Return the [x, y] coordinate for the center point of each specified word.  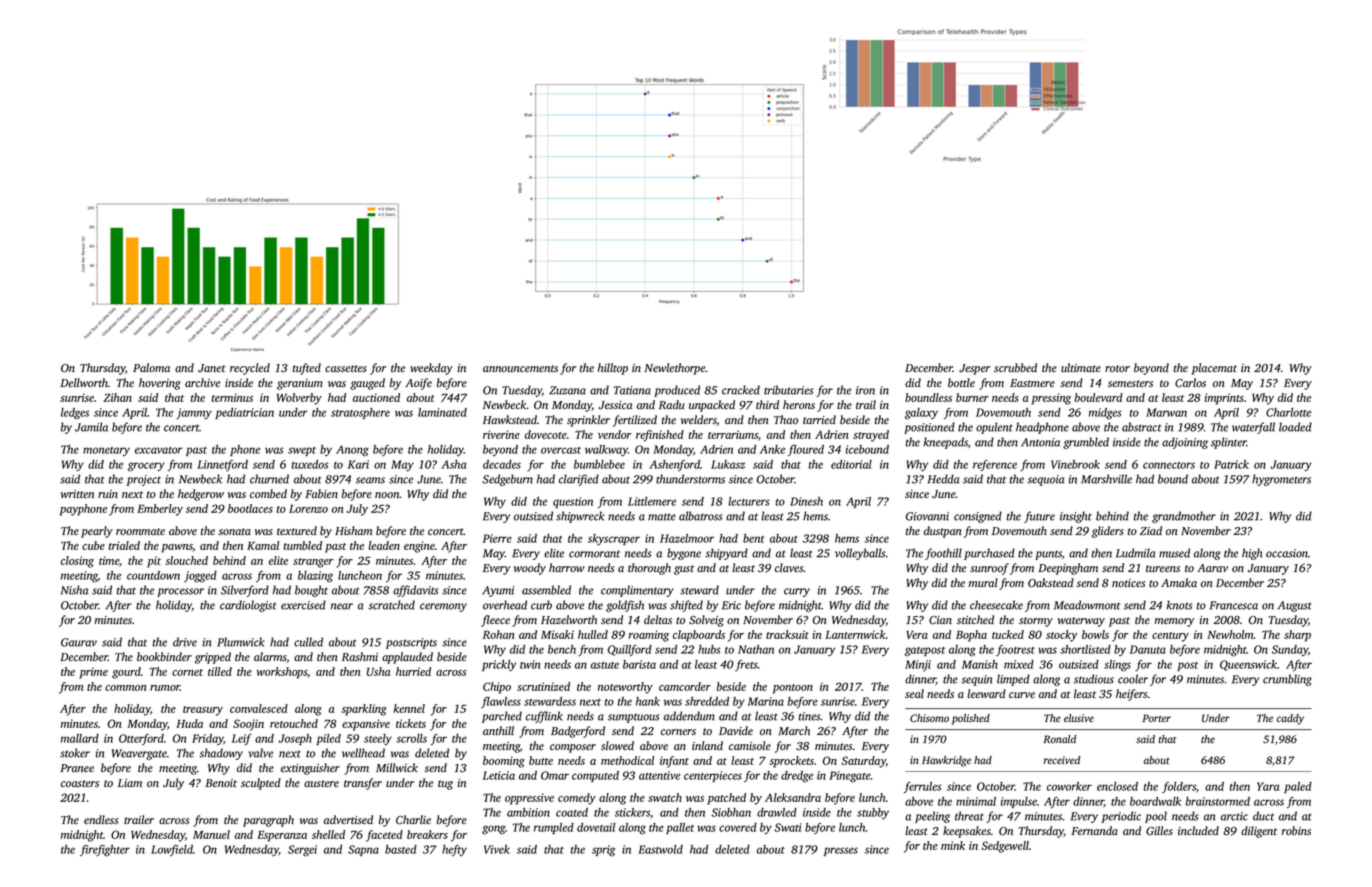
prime [93, 673]
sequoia [1045, 480]
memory [1174, 622]
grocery [146, 467]
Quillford [630, 650]
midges [1105, 414]
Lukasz [728, 464]
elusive [1079, 718]
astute [605, 665]
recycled [250, 369]
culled [308, 642]
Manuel [211, 834]
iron [865, 390]
